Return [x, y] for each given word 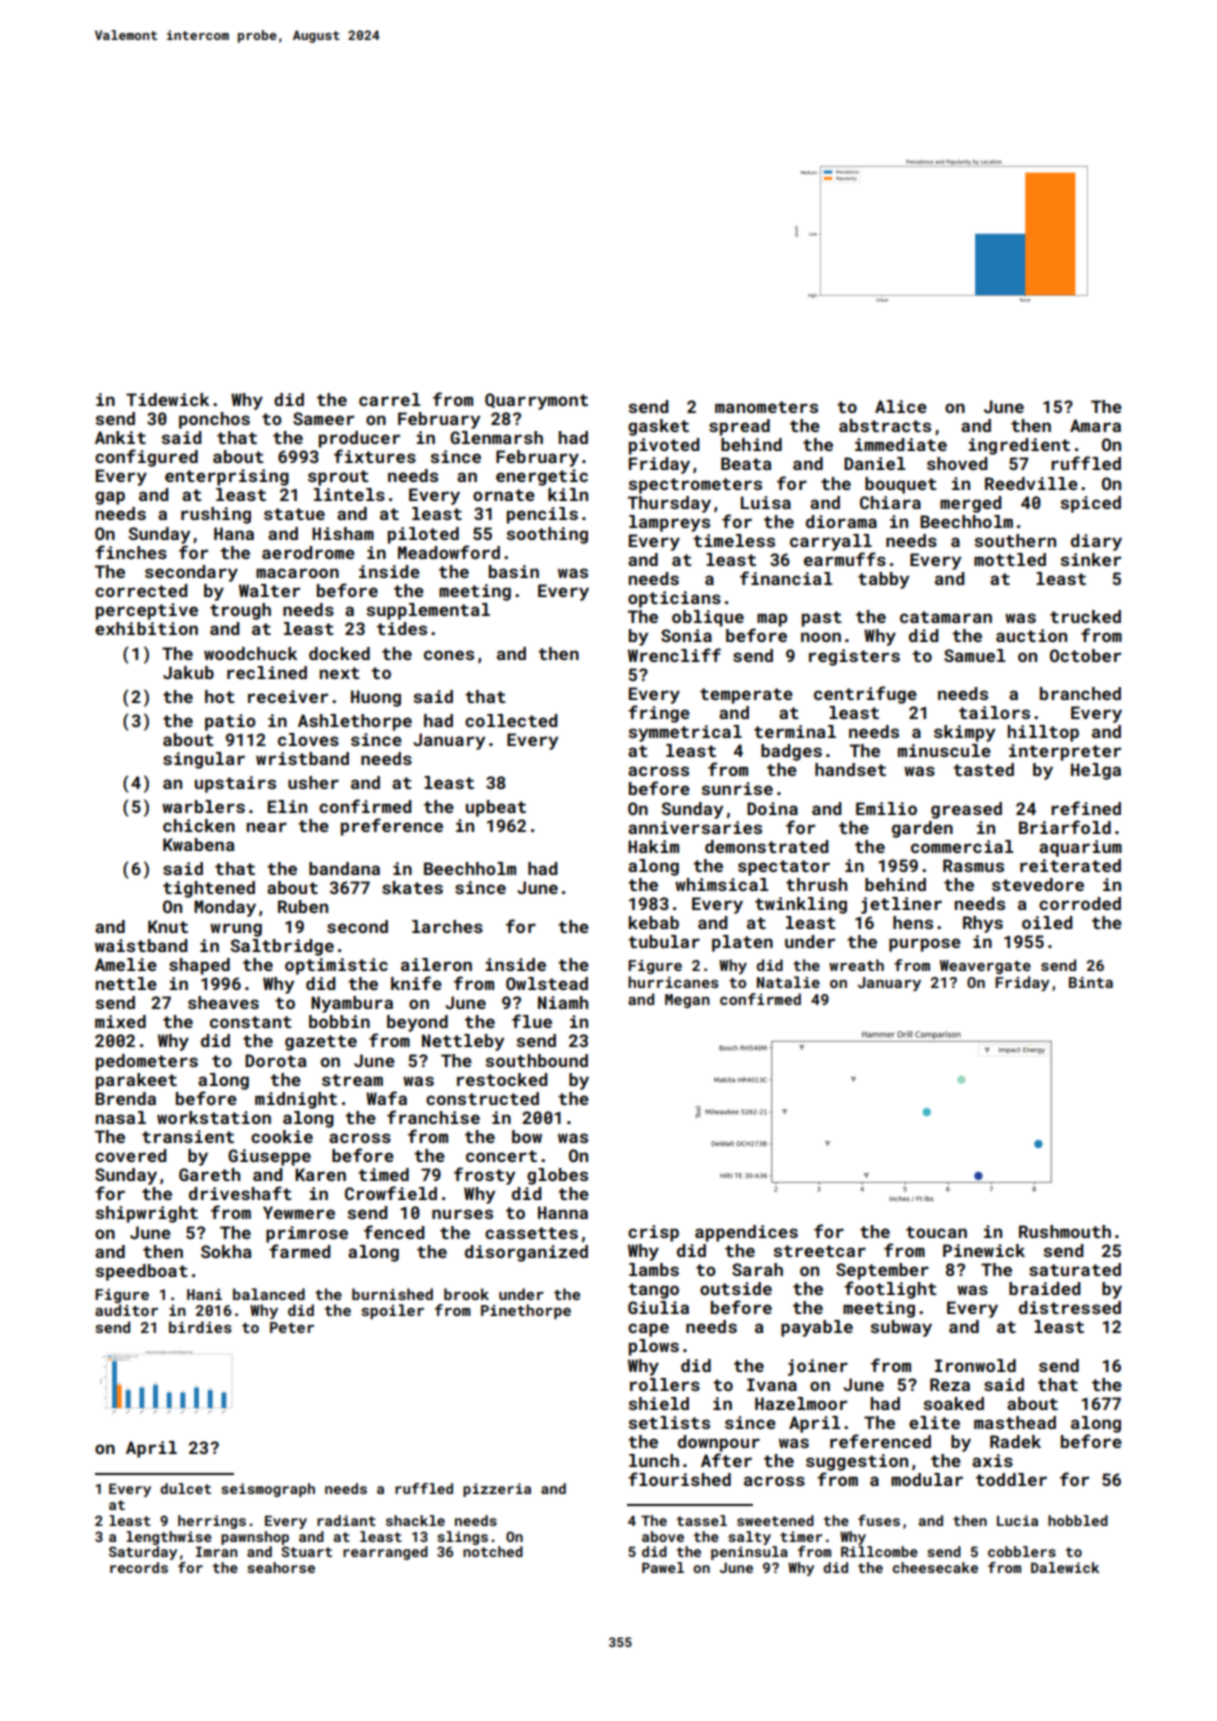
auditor [126, 1310]
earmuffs [845, 559]
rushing [216, 515]
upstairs [235, 784]
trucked [1085, 616]
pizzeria [497, 1490]
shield [658, 1403]
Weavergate [985, 967]
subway [901, 1328]
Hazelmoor [801, 1403]
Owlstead [547, 983]
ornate [504, 495]
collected [511, 720]
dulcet [185, 1488]
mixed [120, 1021]
